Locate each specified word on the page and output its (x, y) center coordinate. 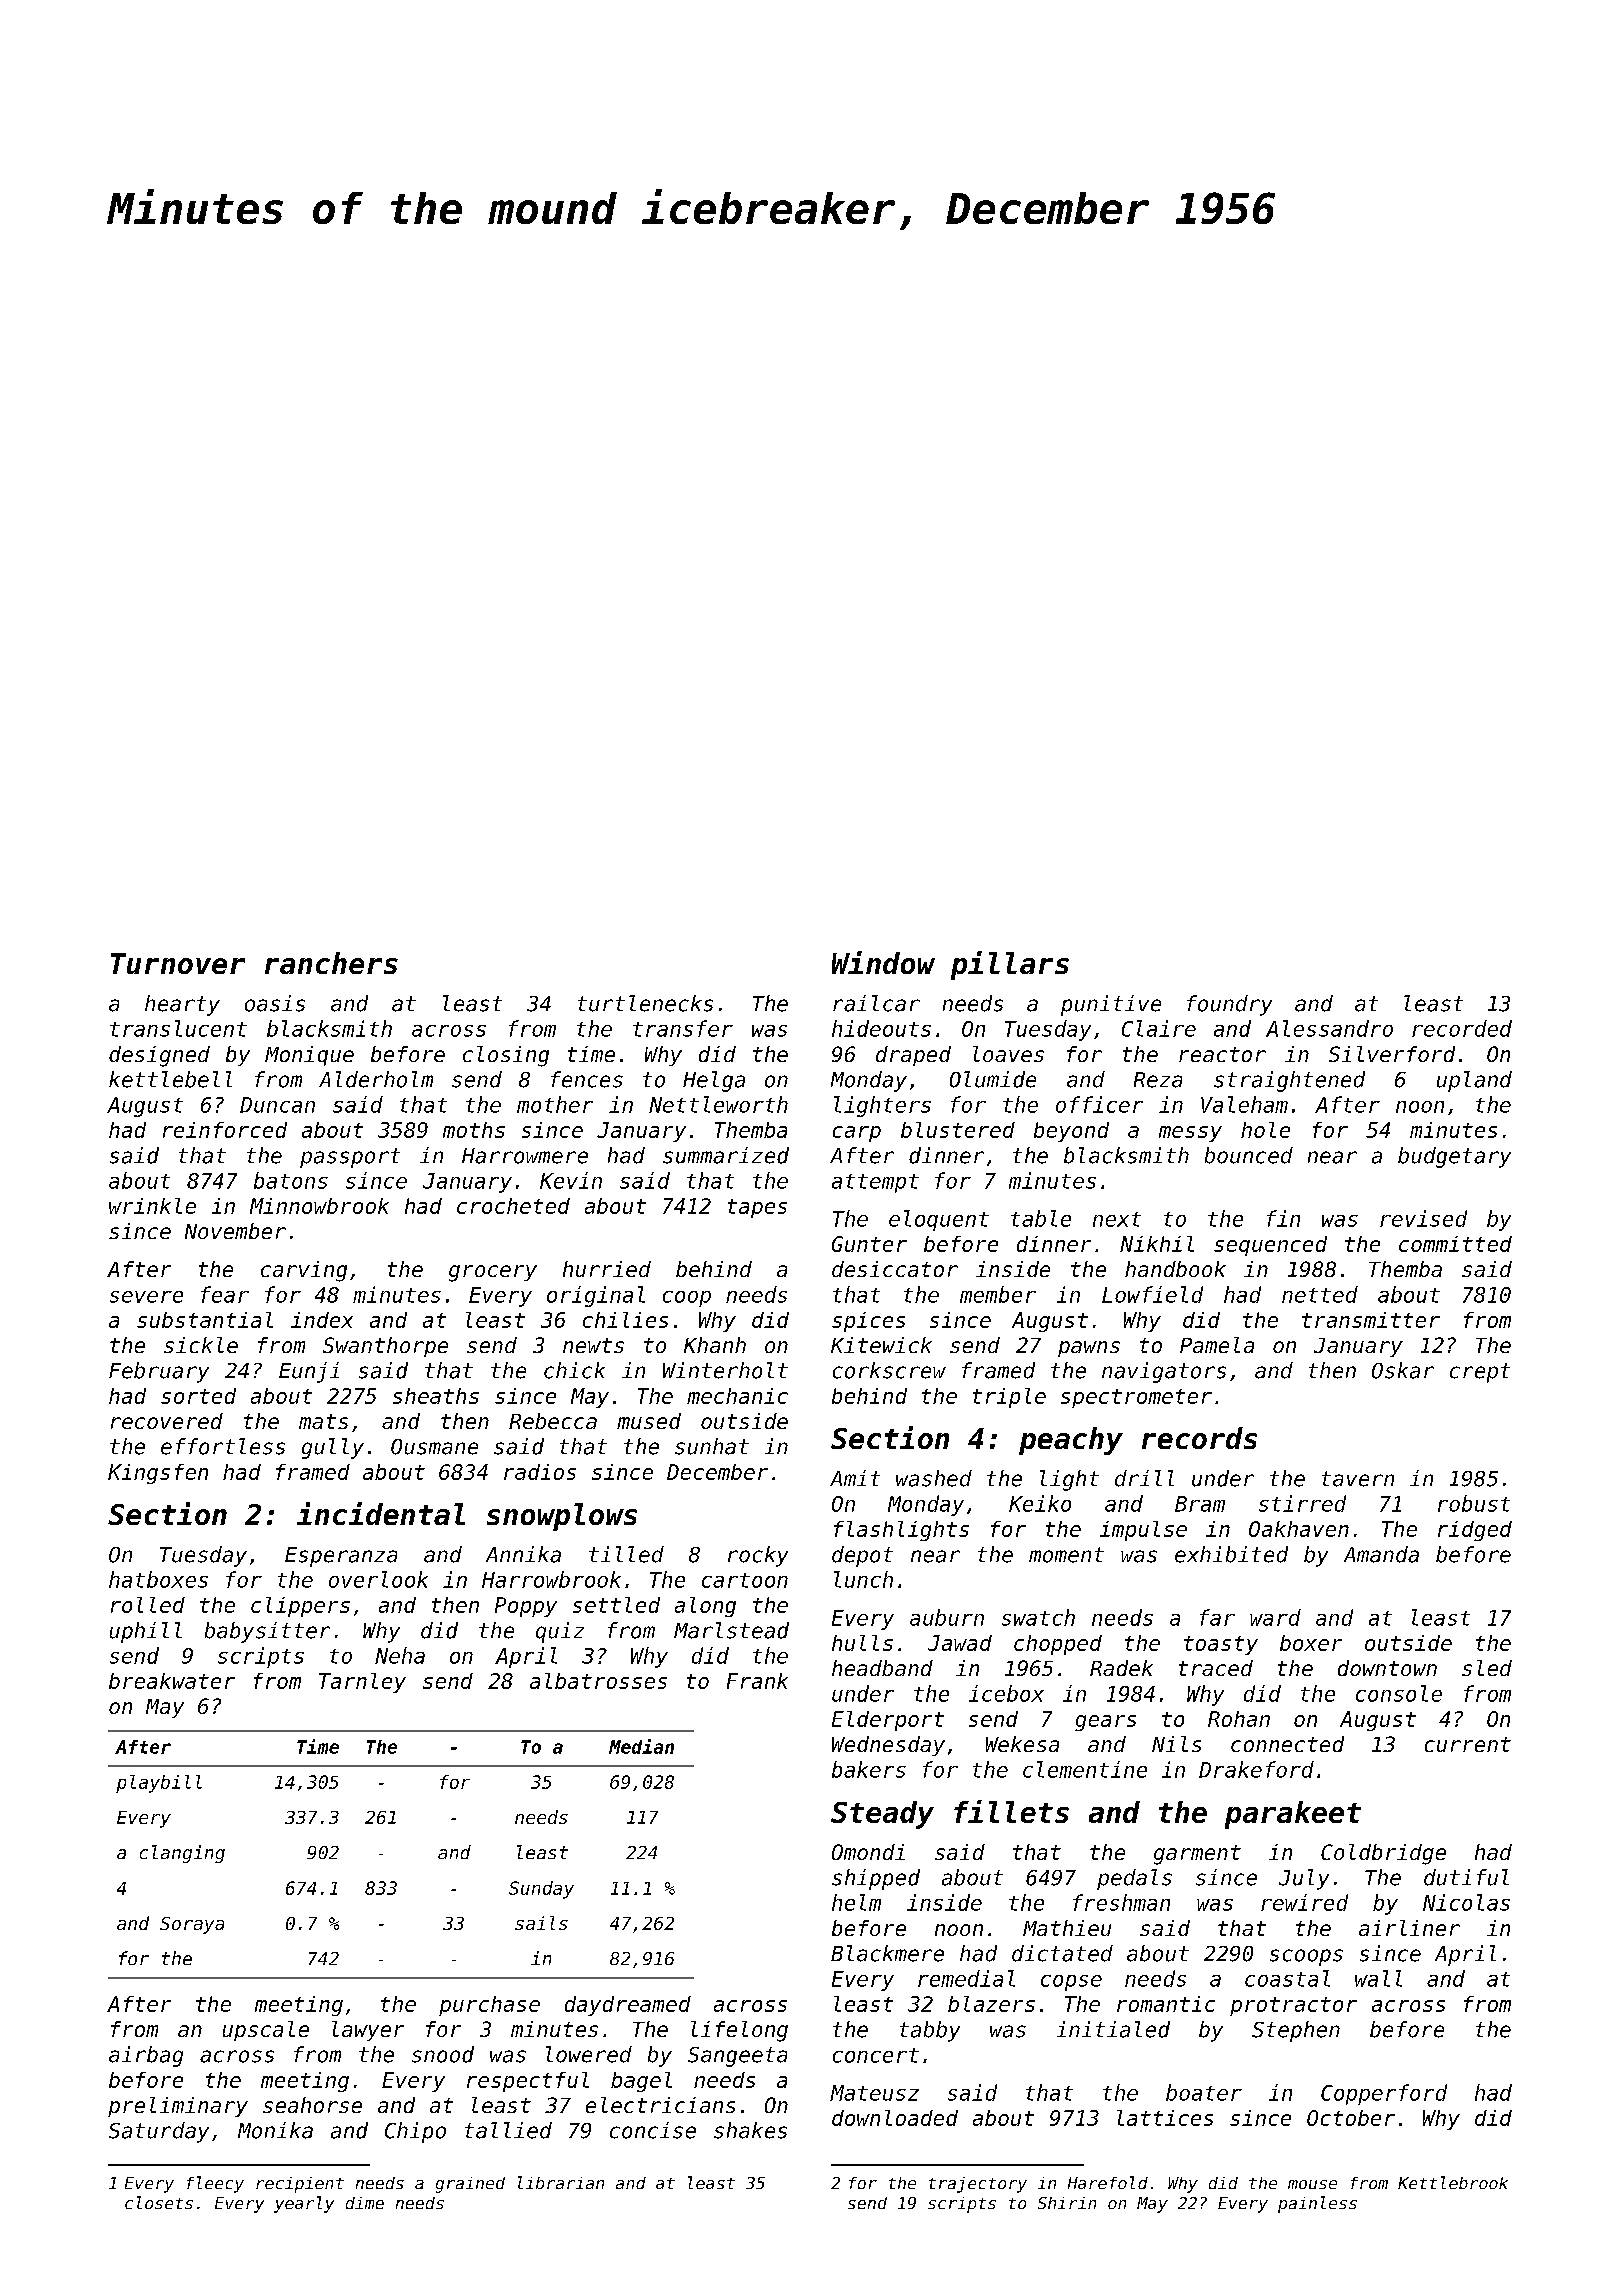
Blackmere (887, 1953)
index (322, 1320)
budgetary (1454, 1157)
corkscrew (889, 1370)
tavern (1358, 1479)
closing (506, 1056)
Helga (714, 1081)
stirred (1302, 1503)
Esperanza (341, 1557)
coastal (1287, 1978)
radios (540, 1472)
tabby (930, 2031)
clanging (182, 1854)
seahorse (312, 2105)
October (1351, 2118)
